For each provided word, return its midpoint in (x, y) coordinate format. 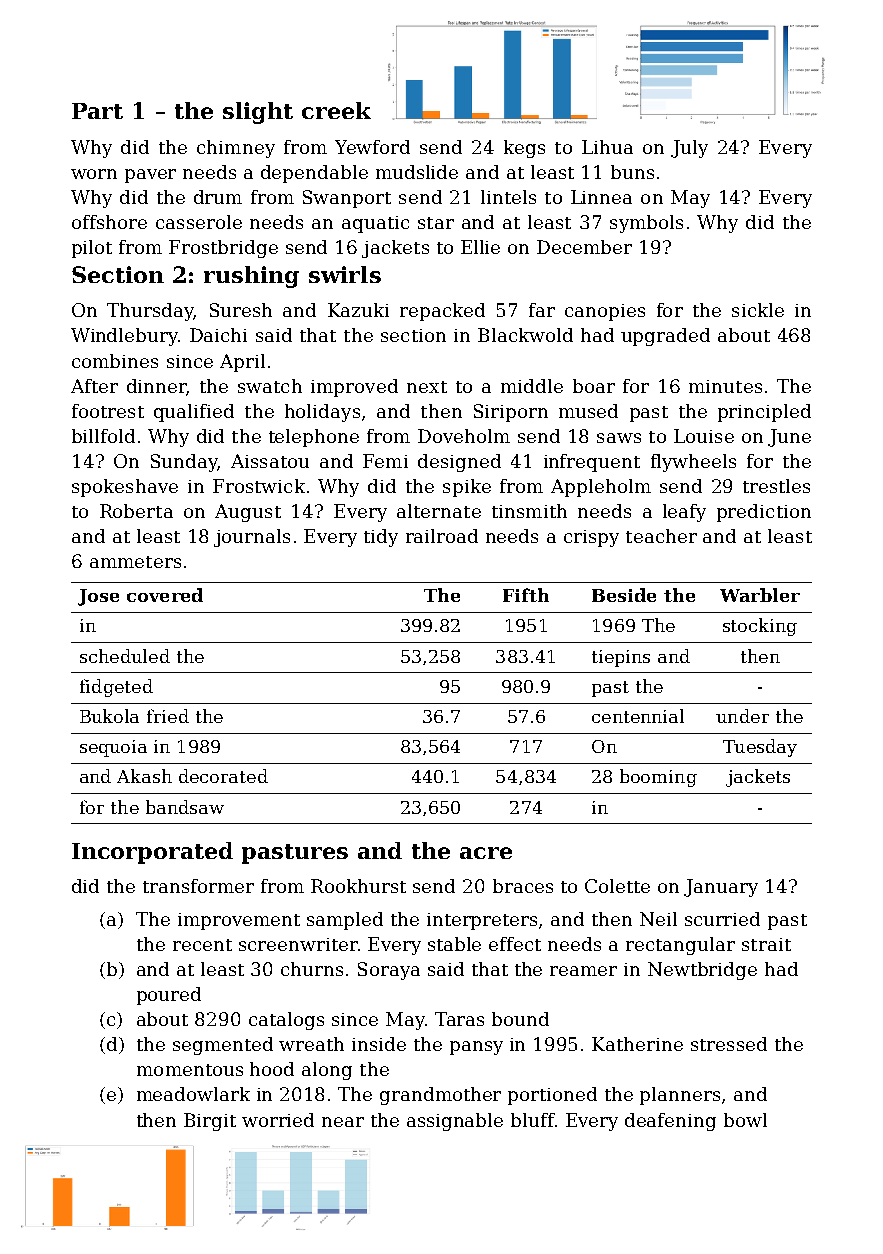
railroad (442, 536)
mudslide (417, 172)
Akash (144, 776)
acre (486, 853)
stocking (760, 627)
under (742, 716)
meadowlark (193, 1094)
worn (94, 174)
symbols (646, 224)
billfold (103, 436)
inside (379, 1044)
